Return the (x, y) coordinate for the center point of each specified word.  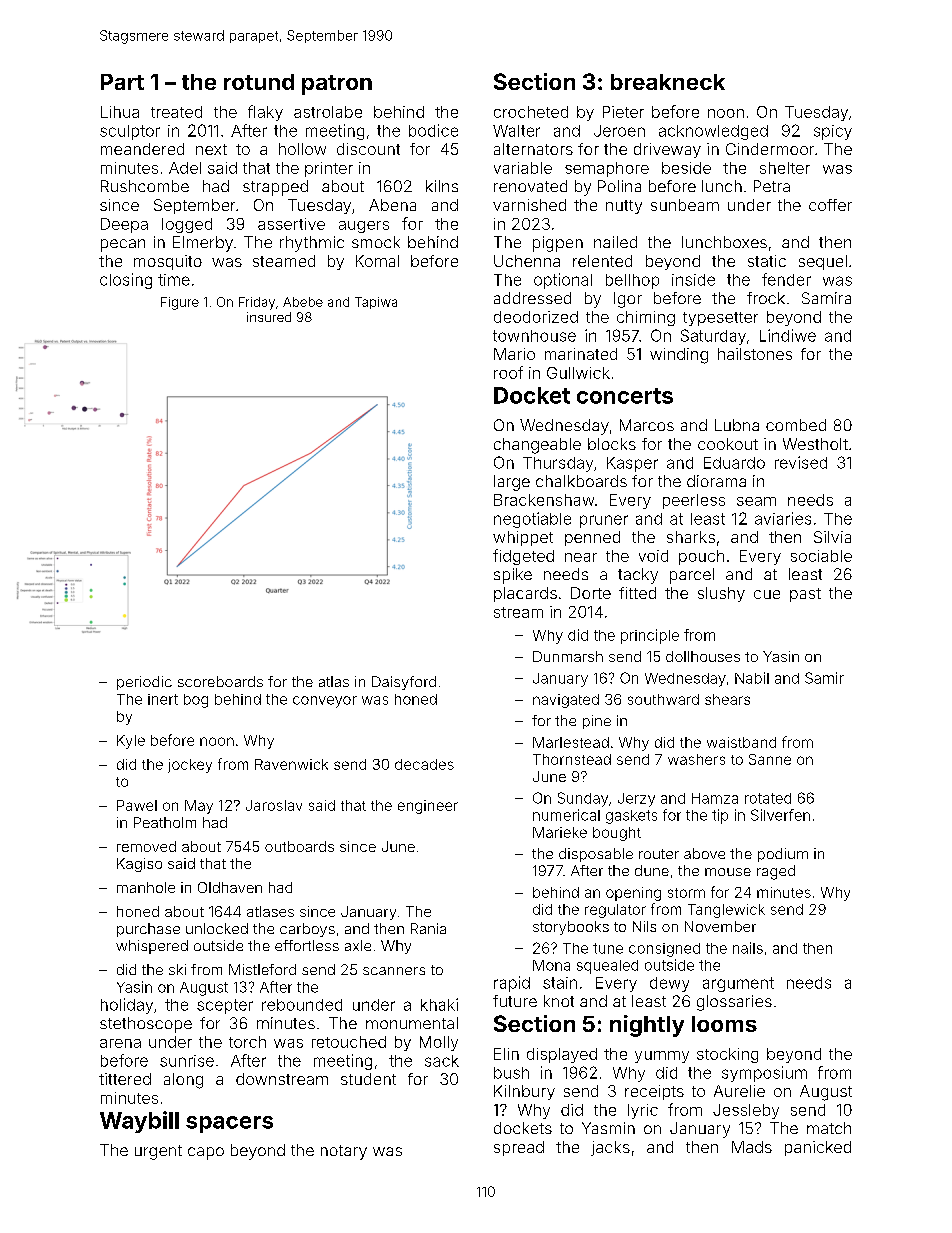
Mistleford (262, 969)
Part (122, 82)
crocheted (531, 112)
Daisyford (404, 683)
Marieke (560, 832)
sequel (823, 262)
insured (269, 317)
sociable (821, 556)
